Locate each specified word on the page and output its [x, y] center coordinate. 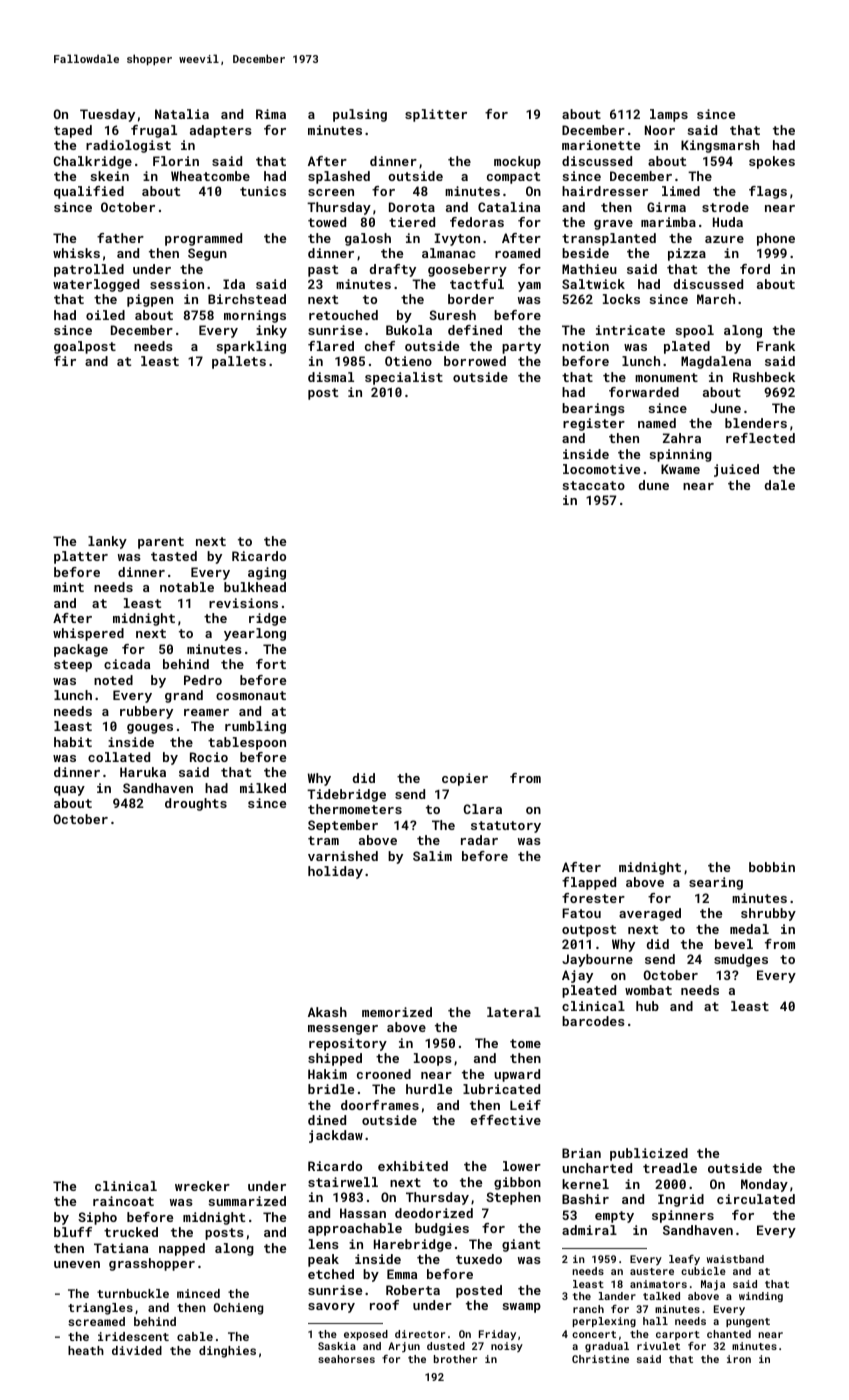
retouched [343, 315]
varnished [343, 856]
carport [678, 1335]
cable [195, 1336]
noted [113, 680]
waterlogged [96, 285]
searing [716, 883]
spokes [772, 162]
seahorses [346, 1359]
